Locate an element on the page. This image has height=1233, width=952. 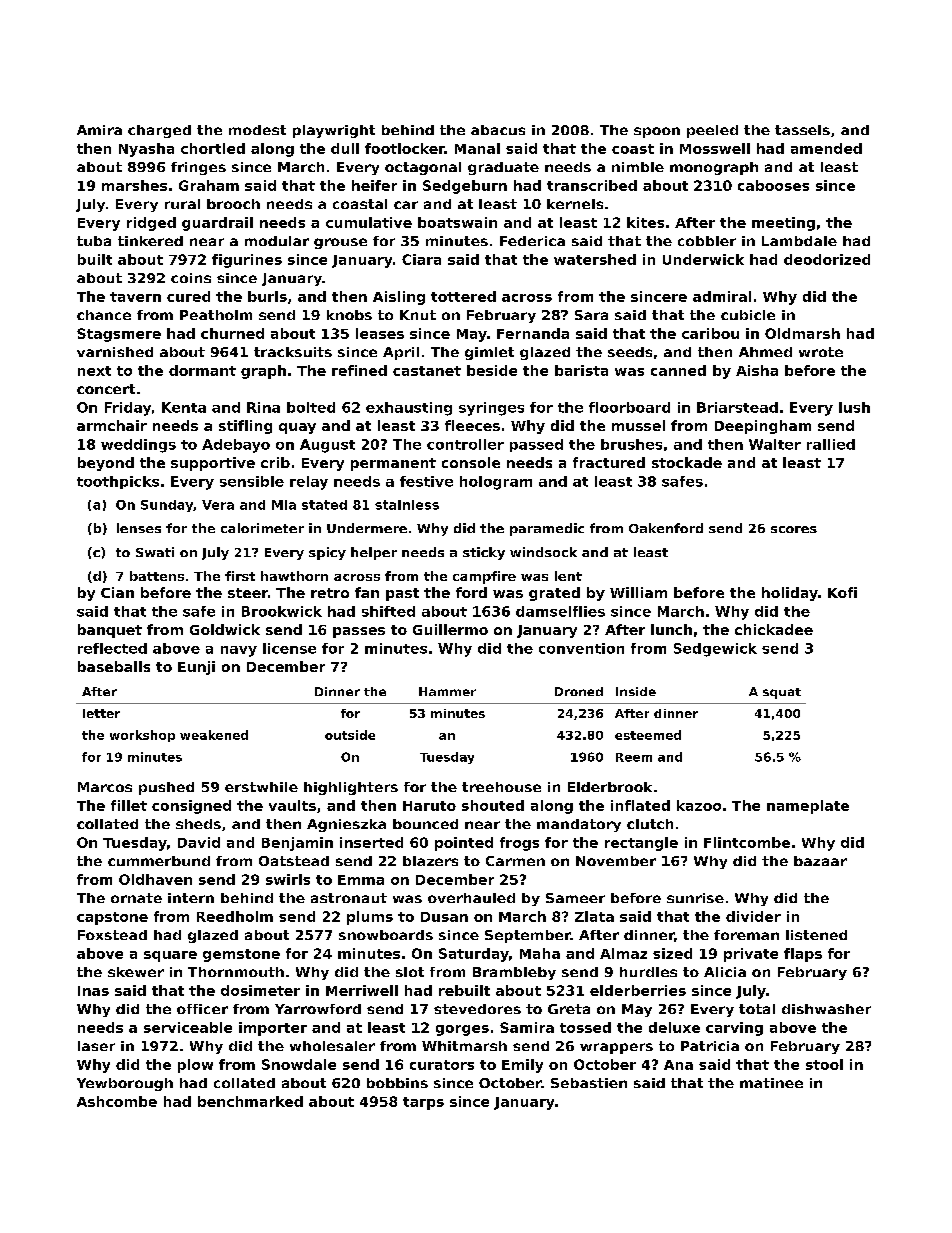
deodorized is located at coordinates (827, 259).
